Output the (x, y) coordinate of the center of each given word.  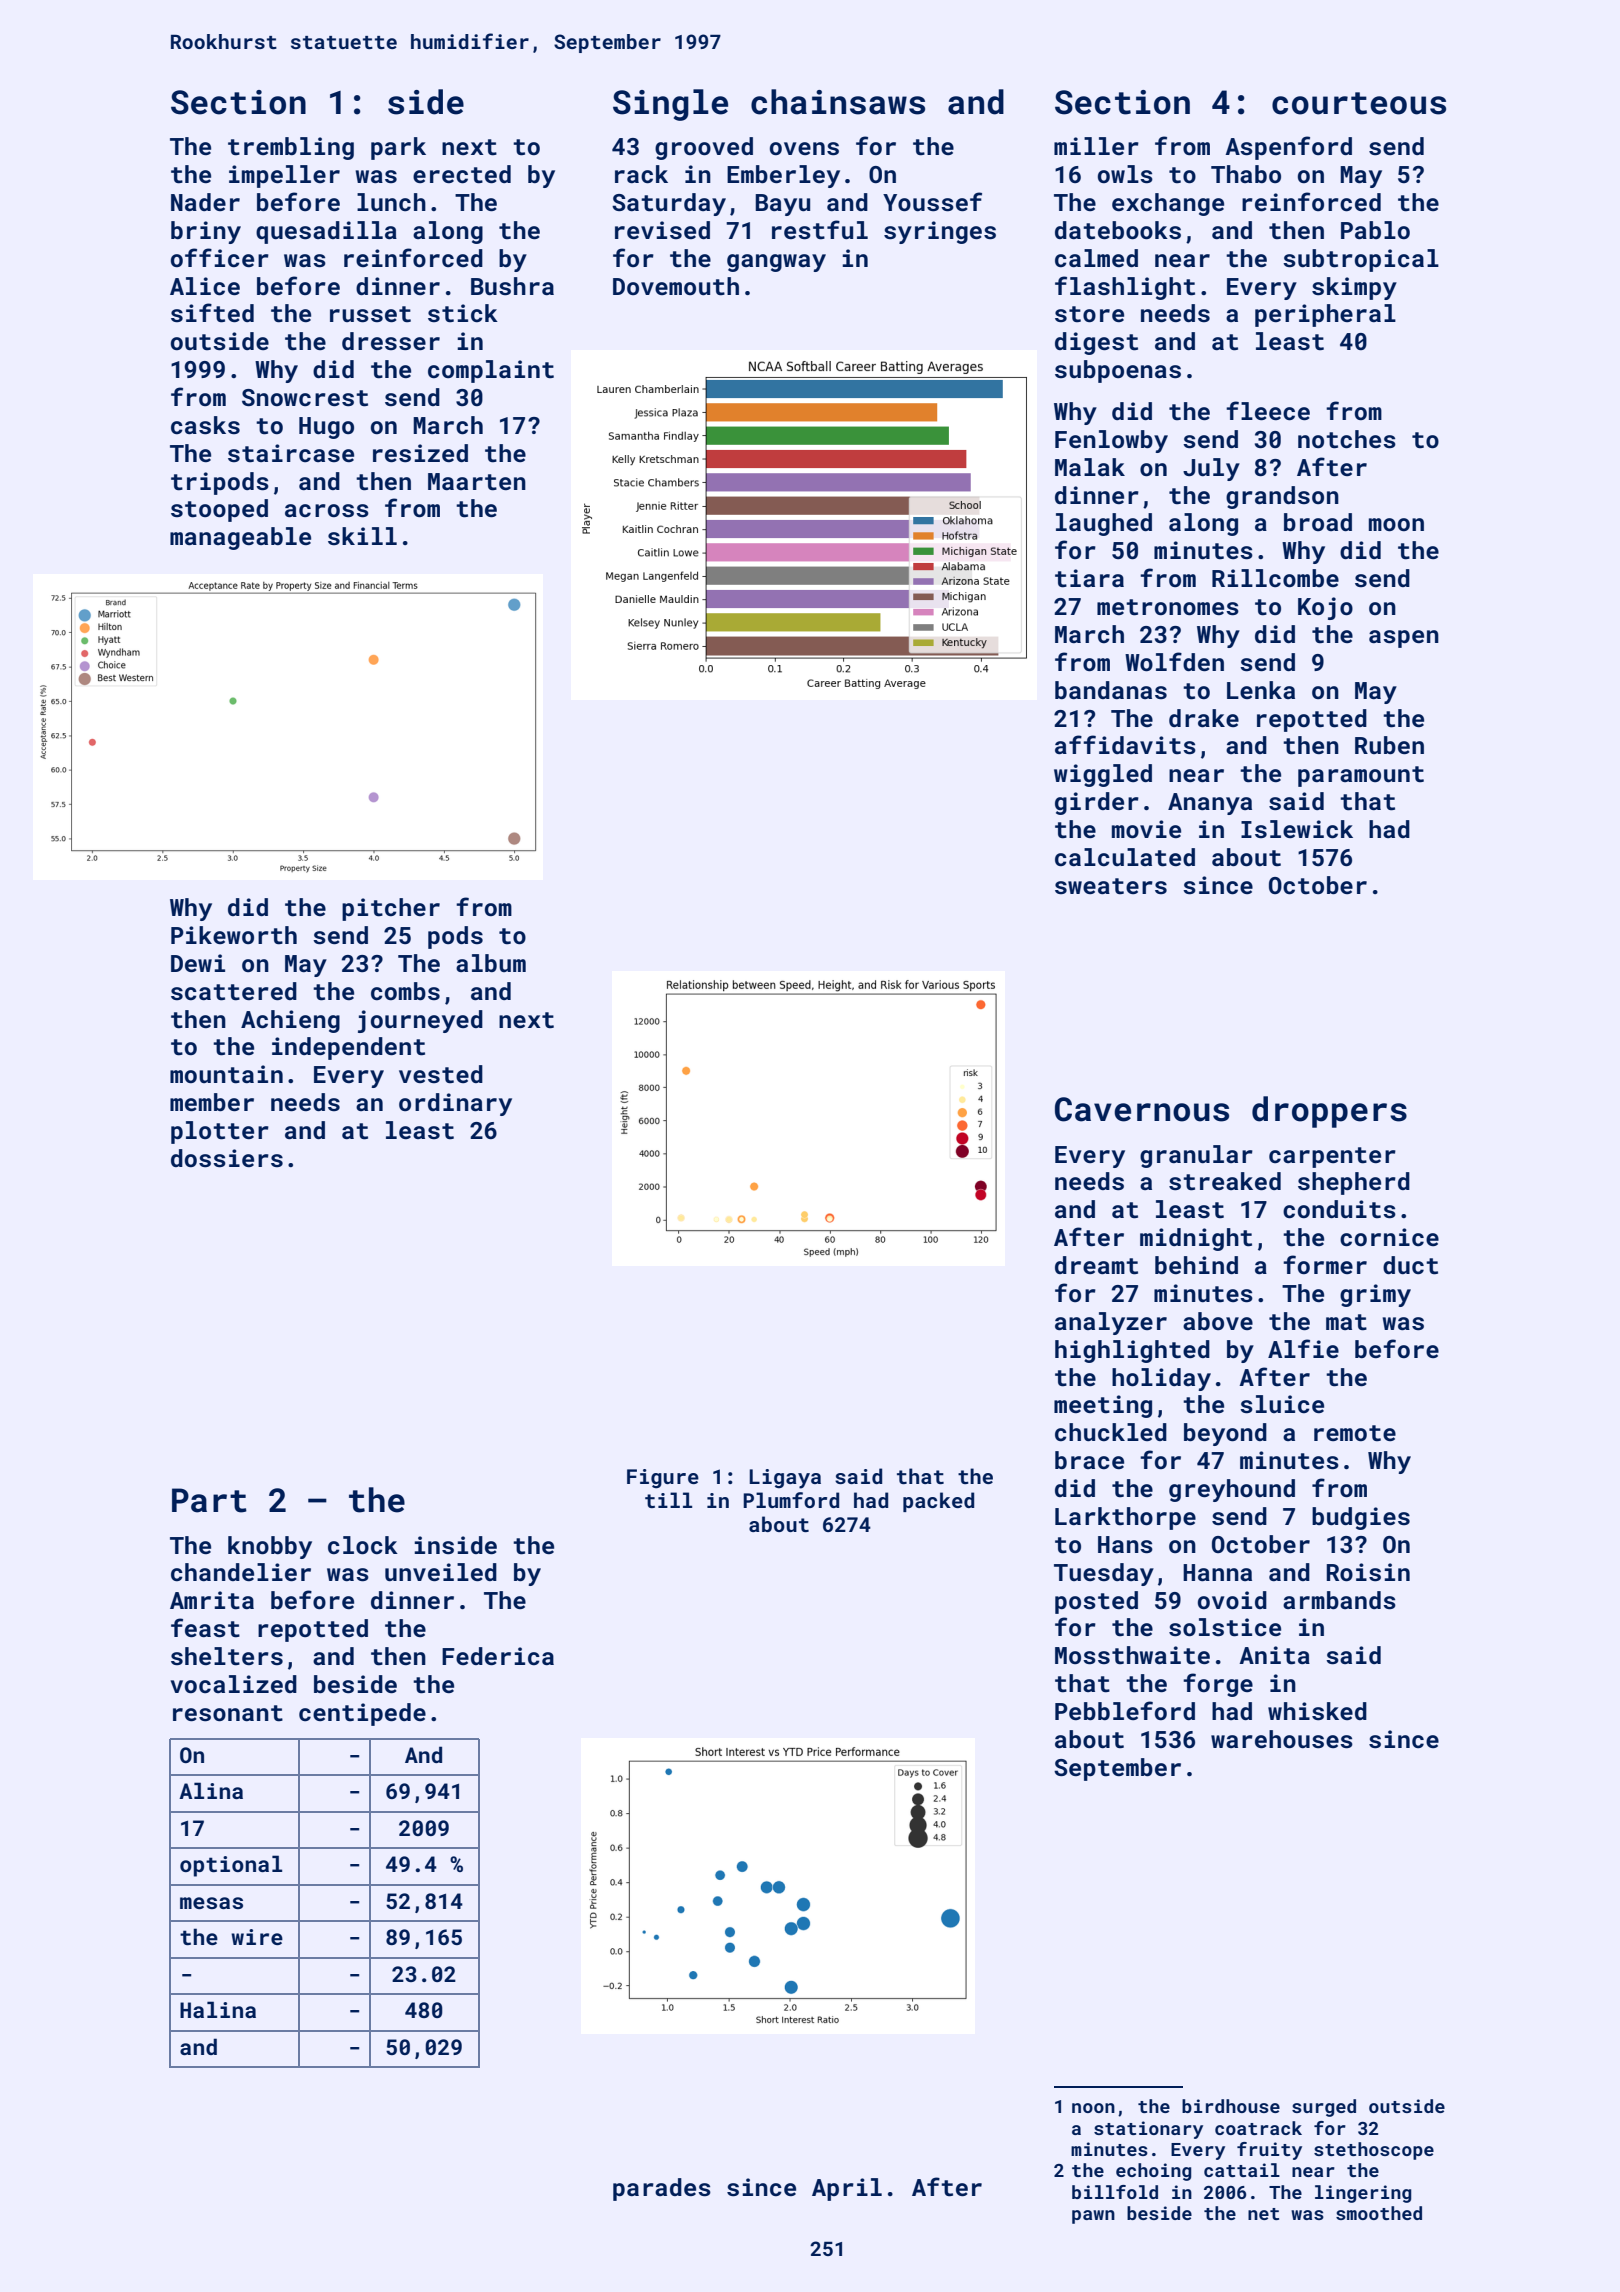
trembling (291, 148)
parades (662, 2189)
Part (209, 1500)
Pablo (1375, 230)
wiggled (1103, 775)
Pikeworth (234, 935)
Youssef (932, 202)
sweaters (1111, 886)
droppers (1329, 1112)
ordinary (455, 1104)
